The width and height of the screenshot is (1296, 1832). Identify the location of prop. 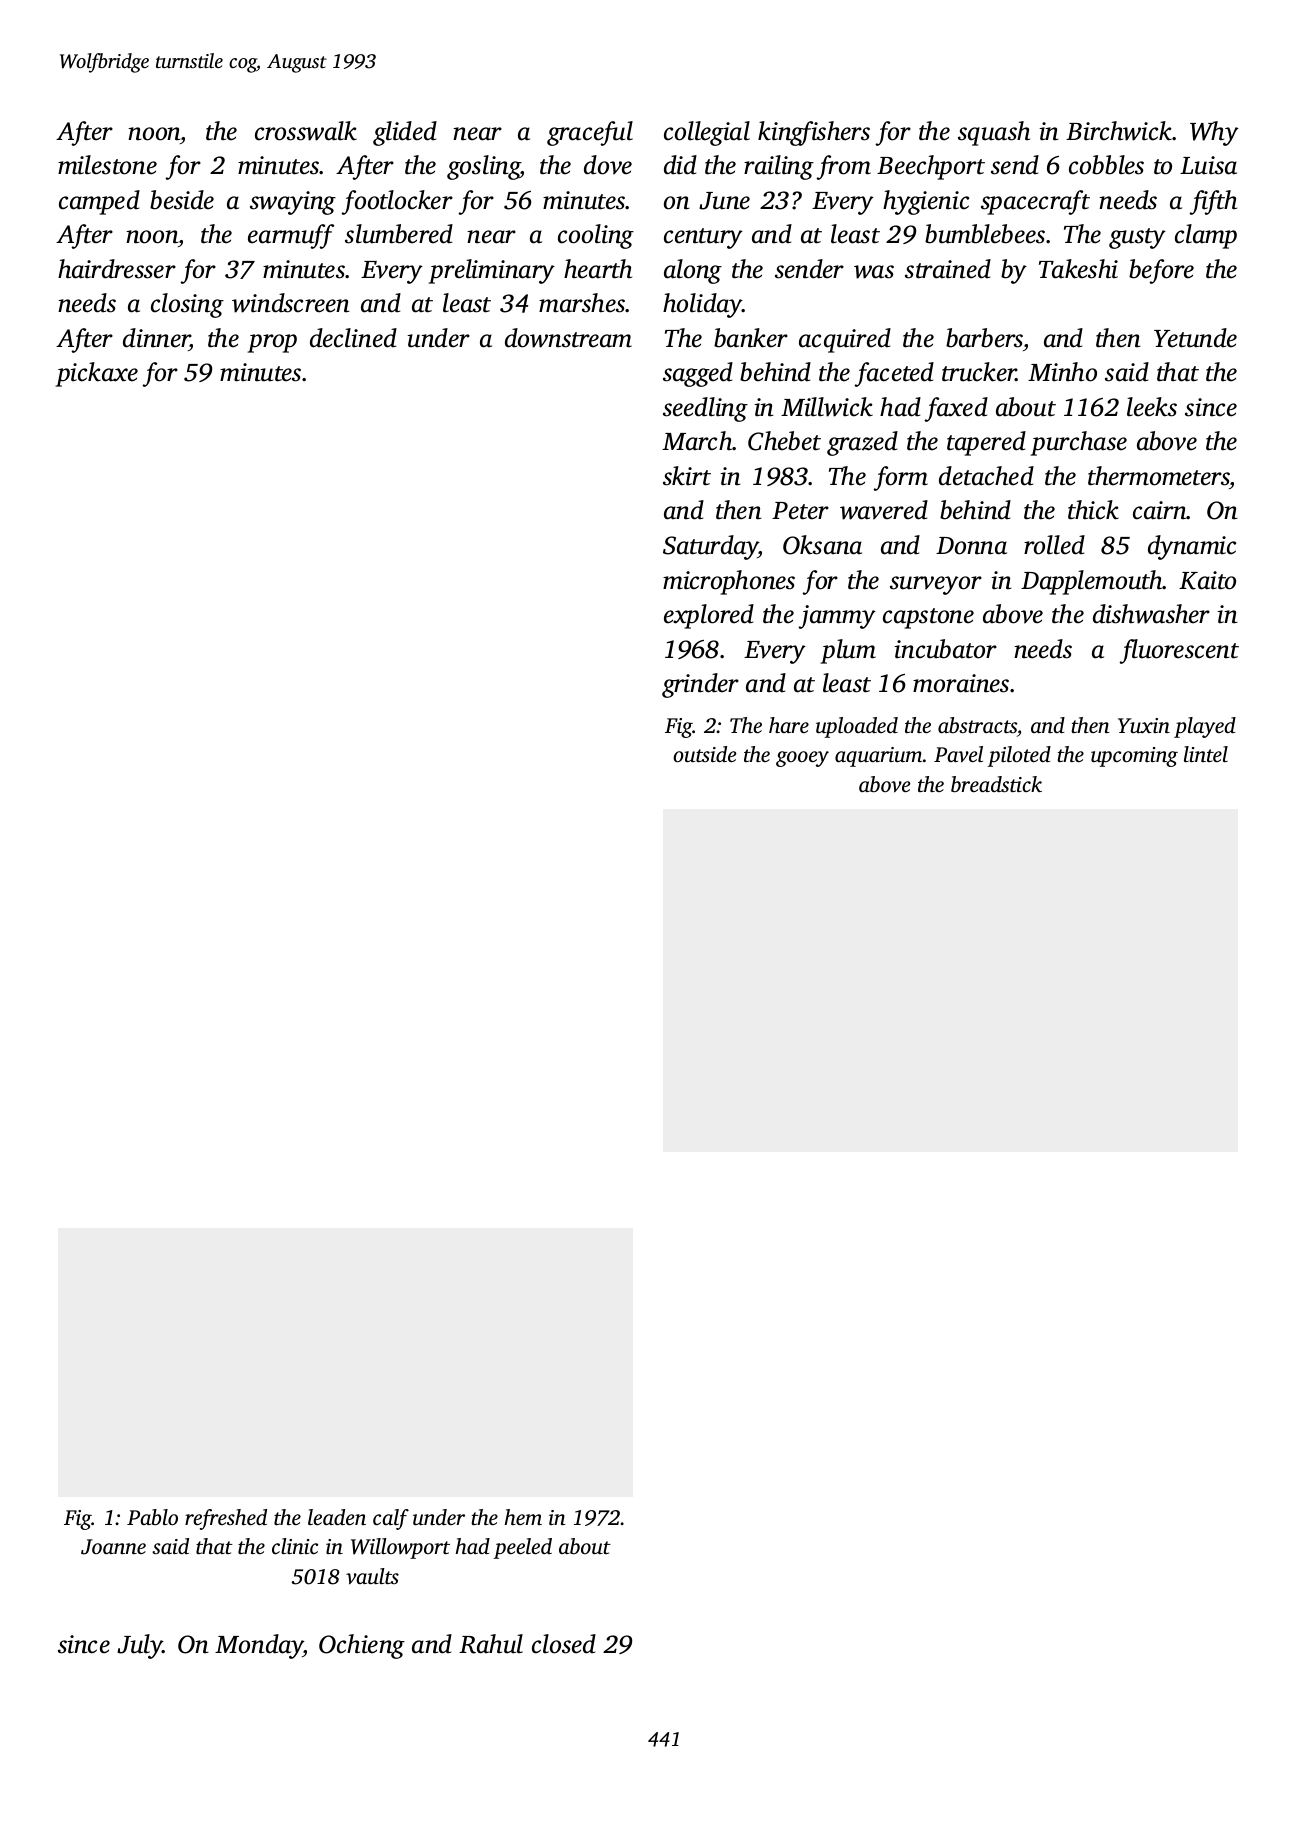
(272, 343).
